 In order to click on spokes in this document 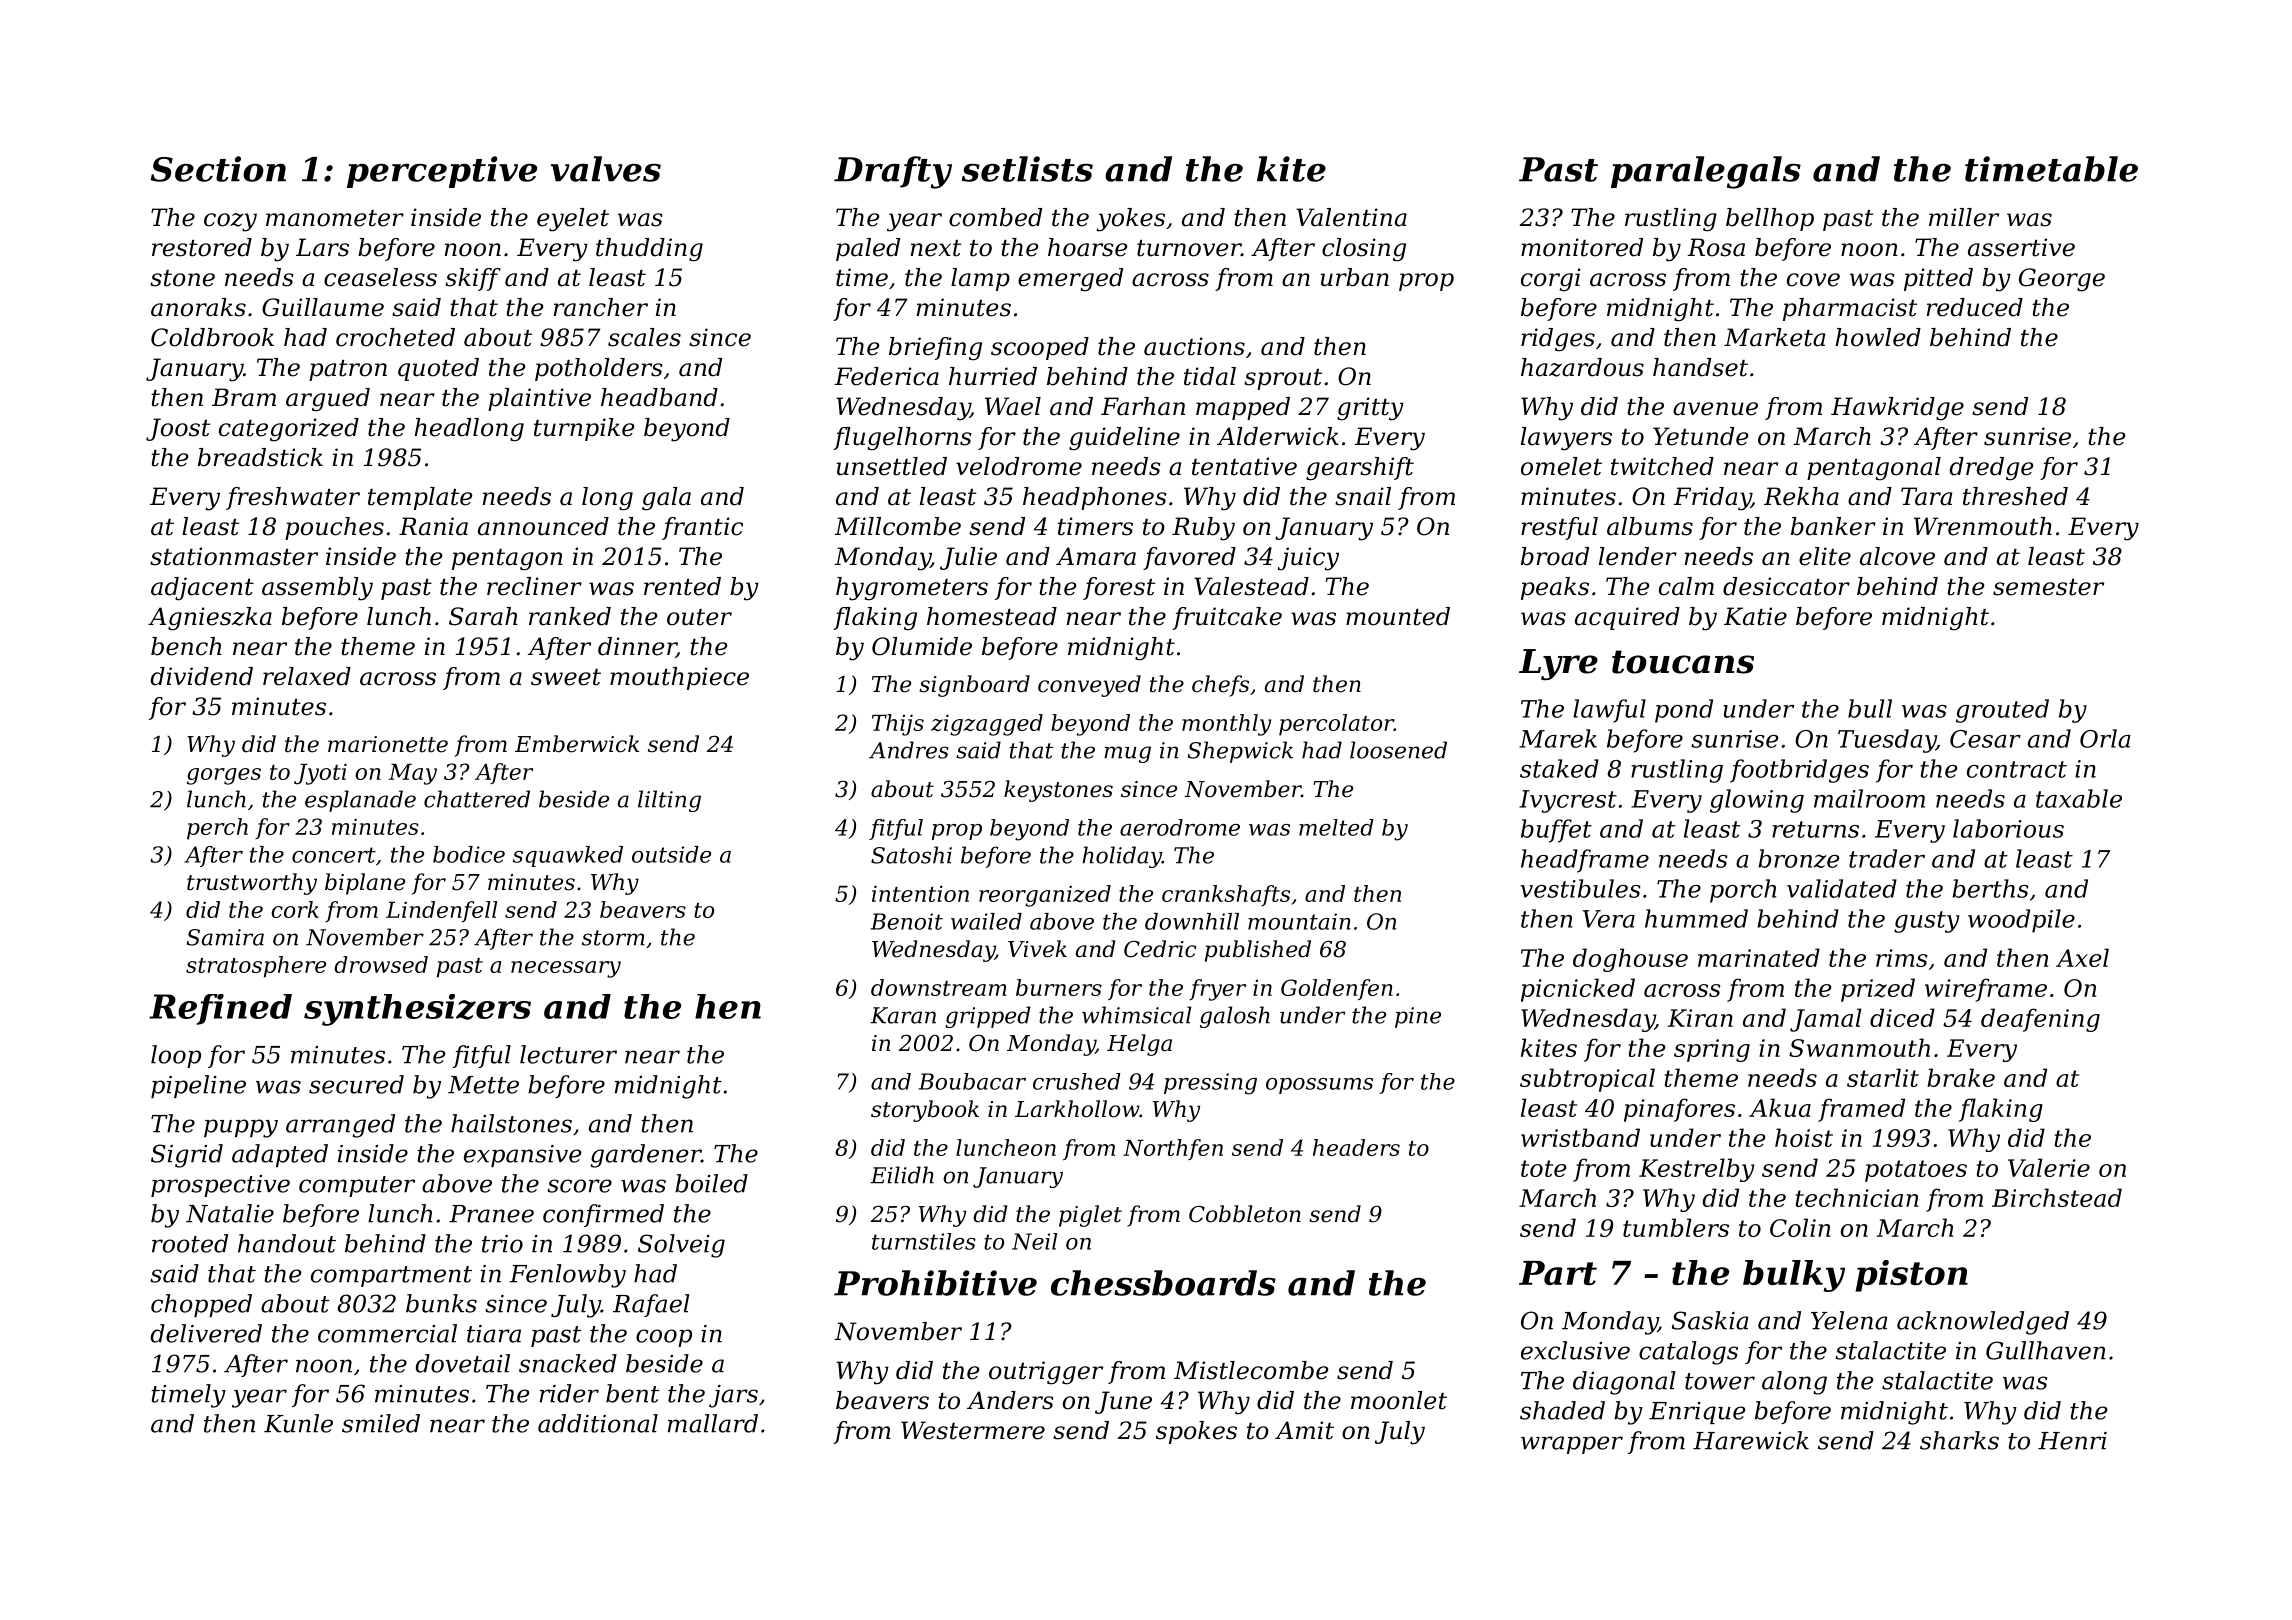, I will do `click(1196, 1432)`.
